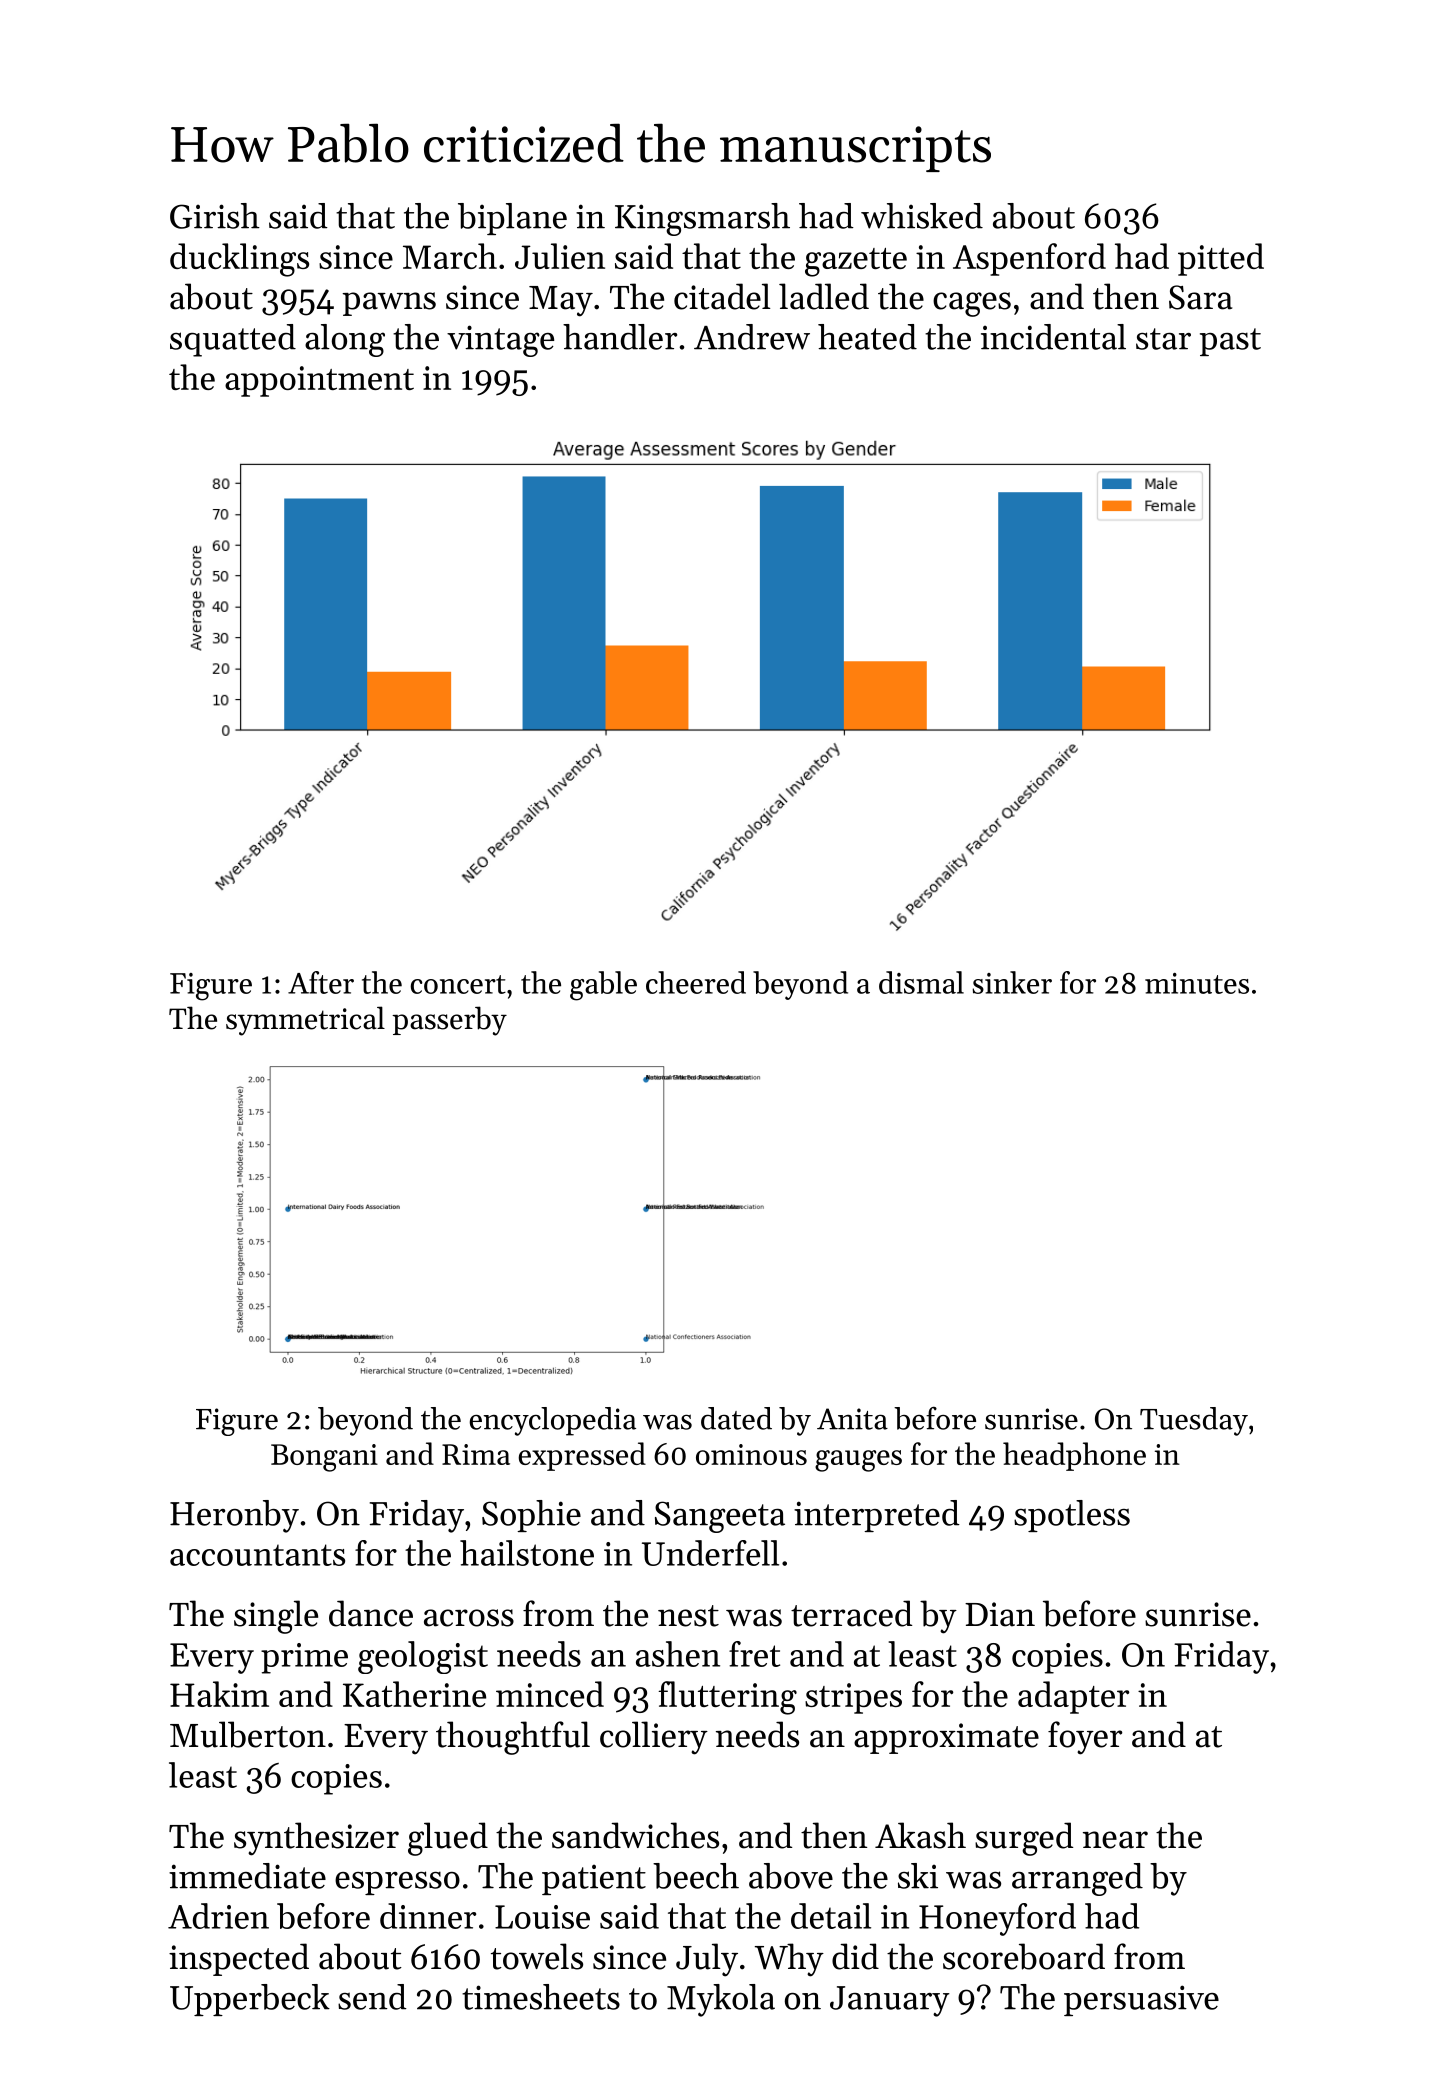 The width and height of the screenshot is (1450, 2100). I want to click on Bongani, so click(324, 1458).
